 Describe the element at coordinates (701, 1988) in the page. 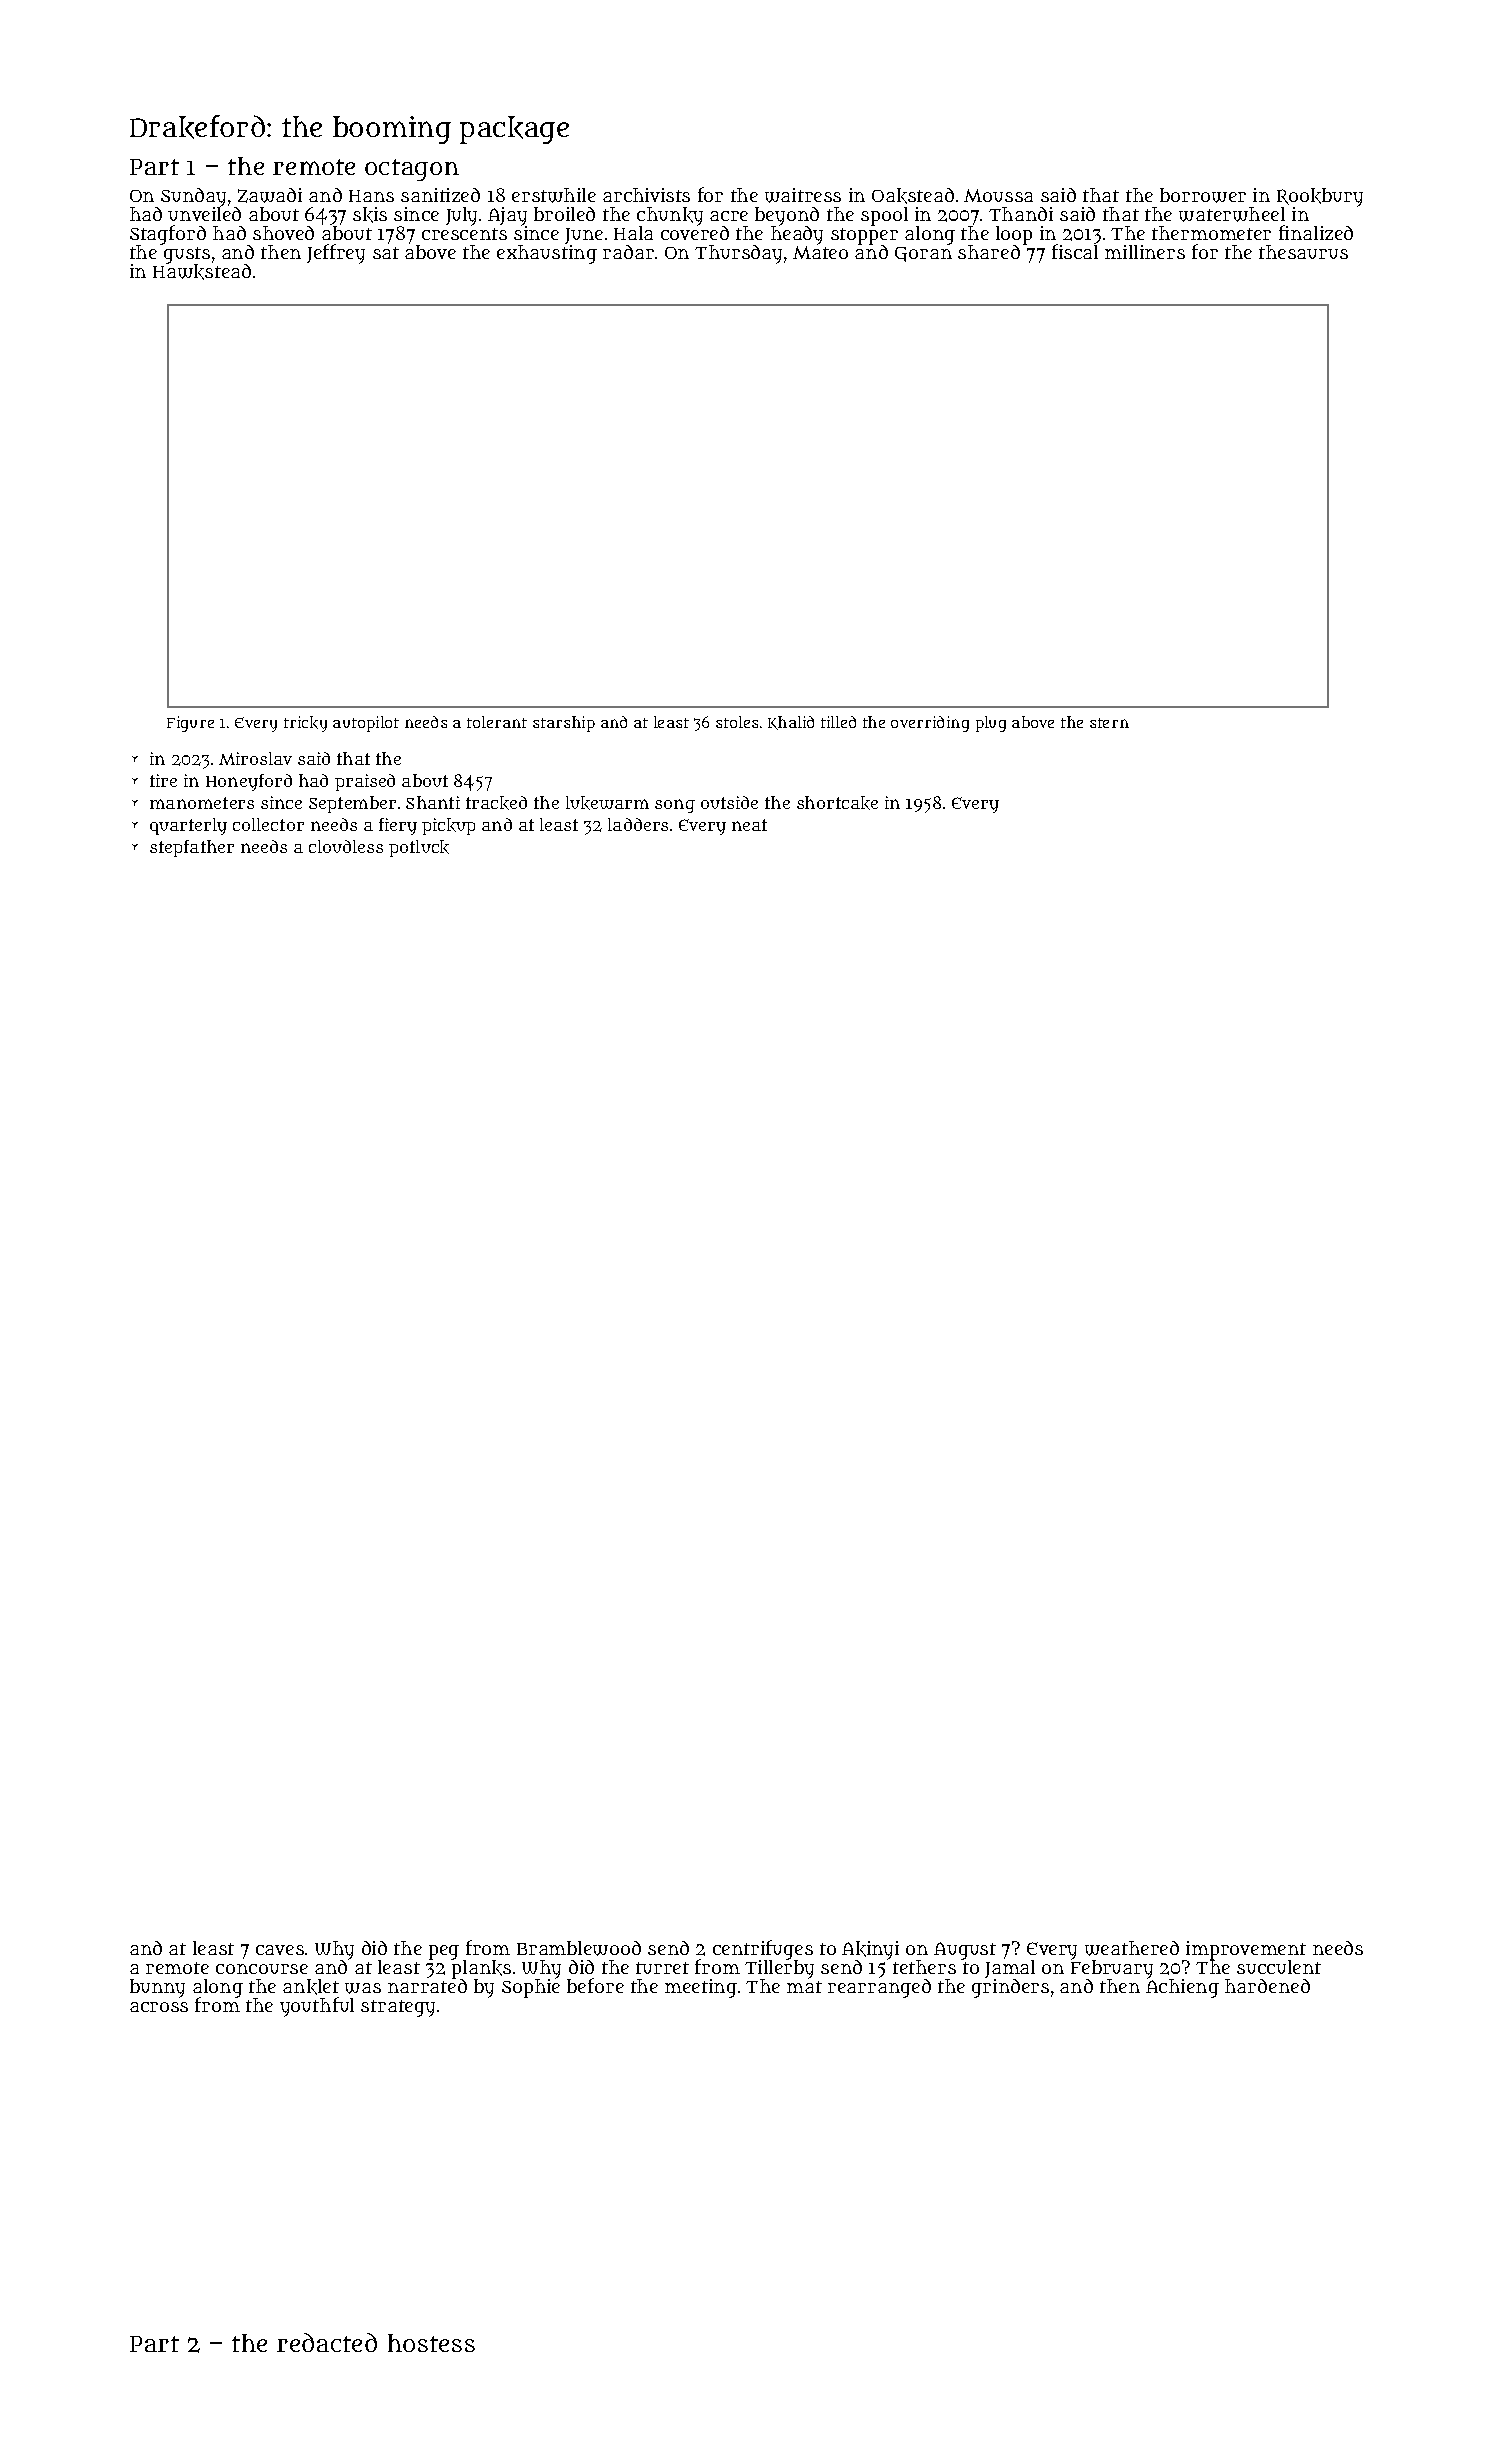

I see `meeting` at that location.
